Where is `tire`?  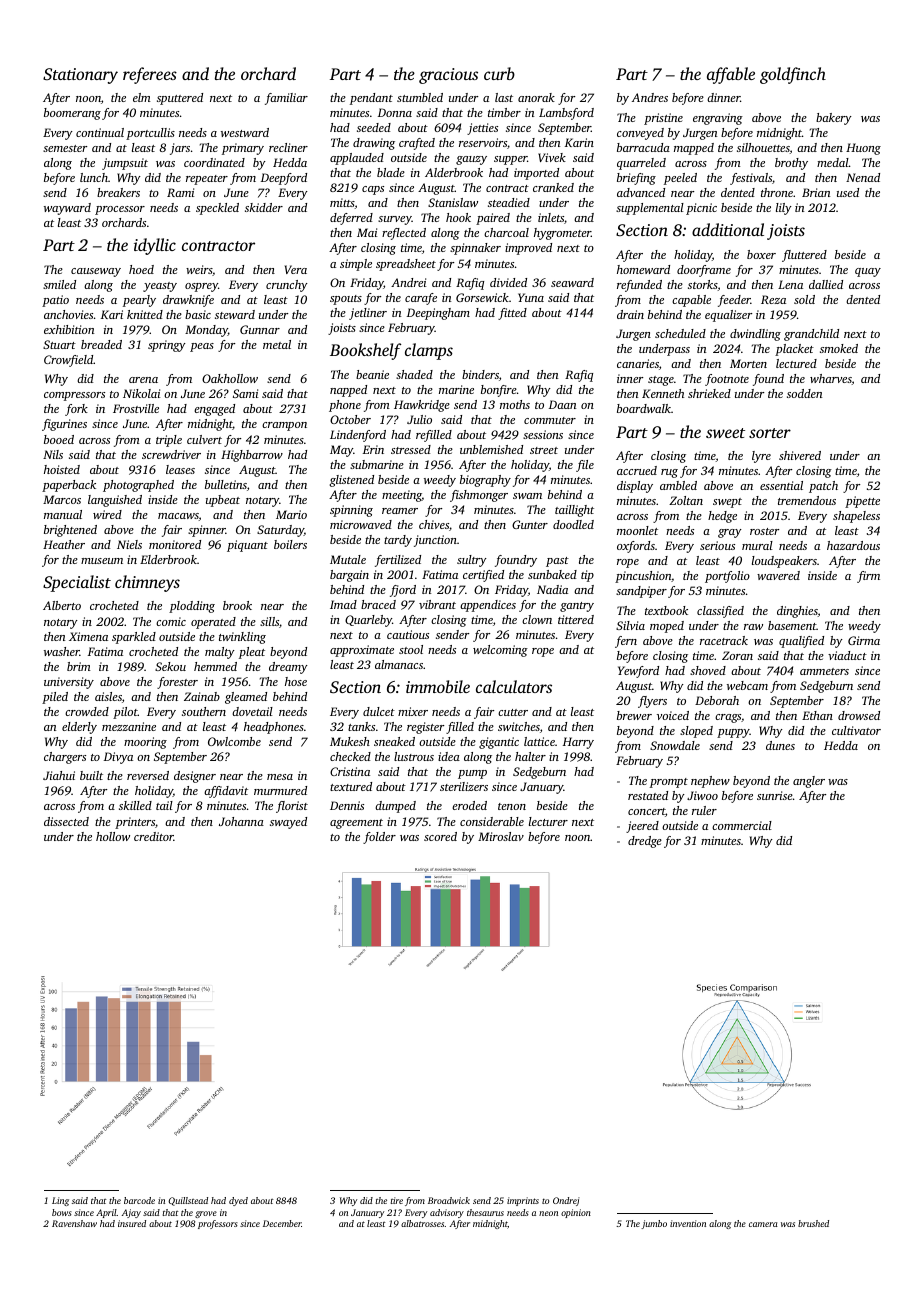
tire is located at coordinates (397, 1200).
